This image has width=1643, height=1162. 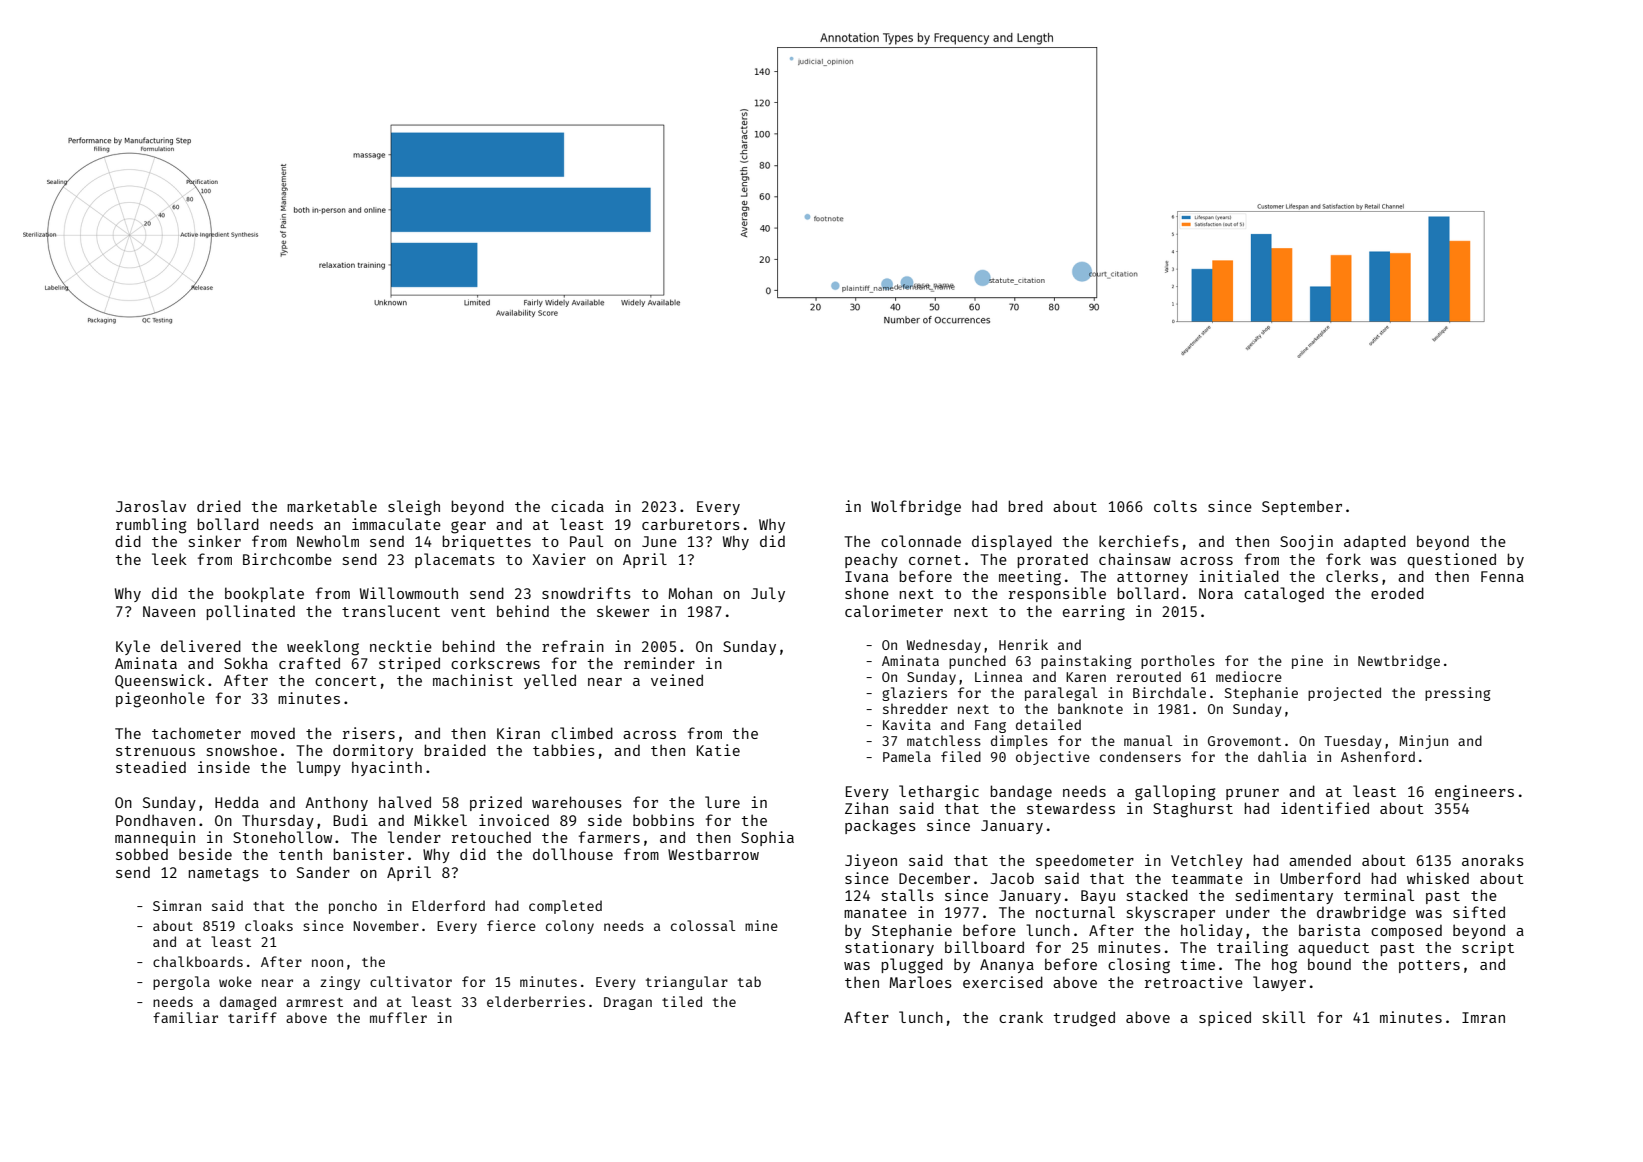 What do you see at coordinates (151, 506) in the image?
I see `Jaroslav` at bounding box center [151, 506].
